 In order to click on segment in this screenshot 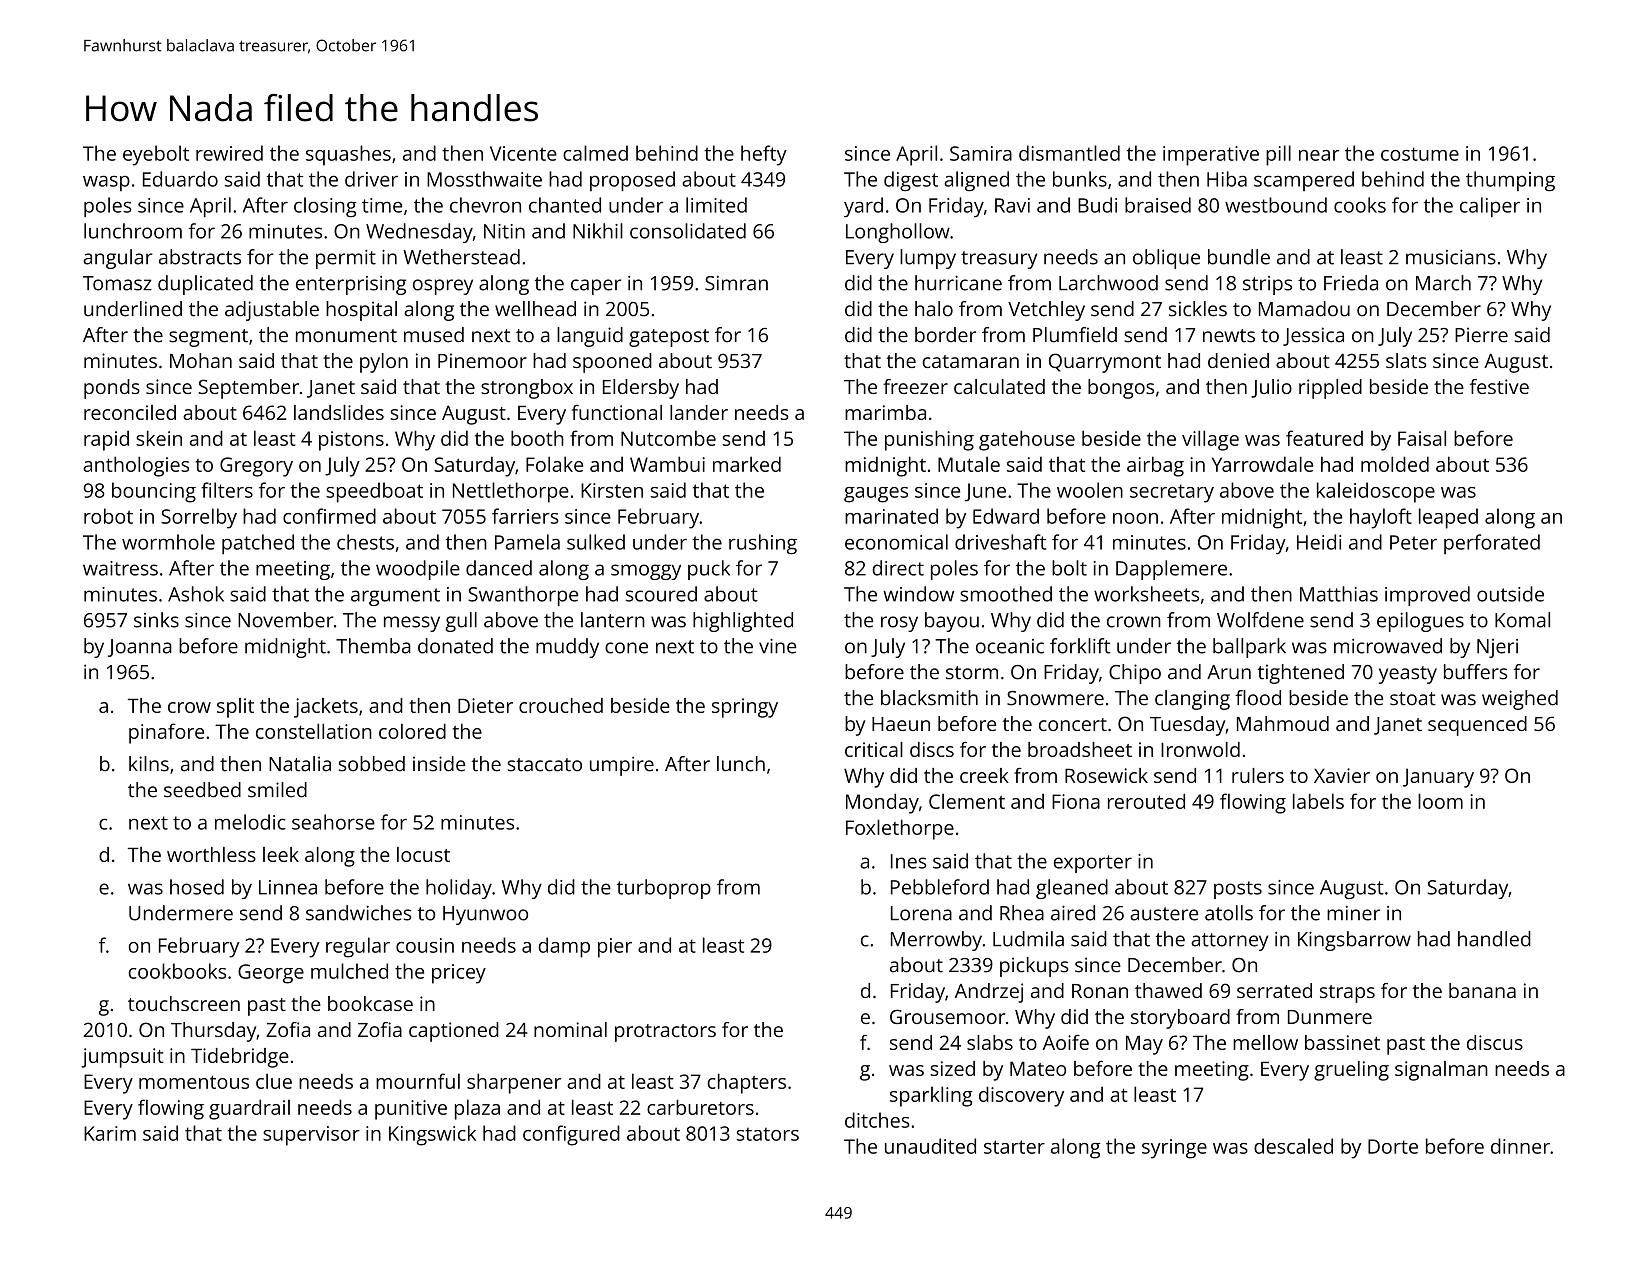, I will do `click(208, 338)`.
